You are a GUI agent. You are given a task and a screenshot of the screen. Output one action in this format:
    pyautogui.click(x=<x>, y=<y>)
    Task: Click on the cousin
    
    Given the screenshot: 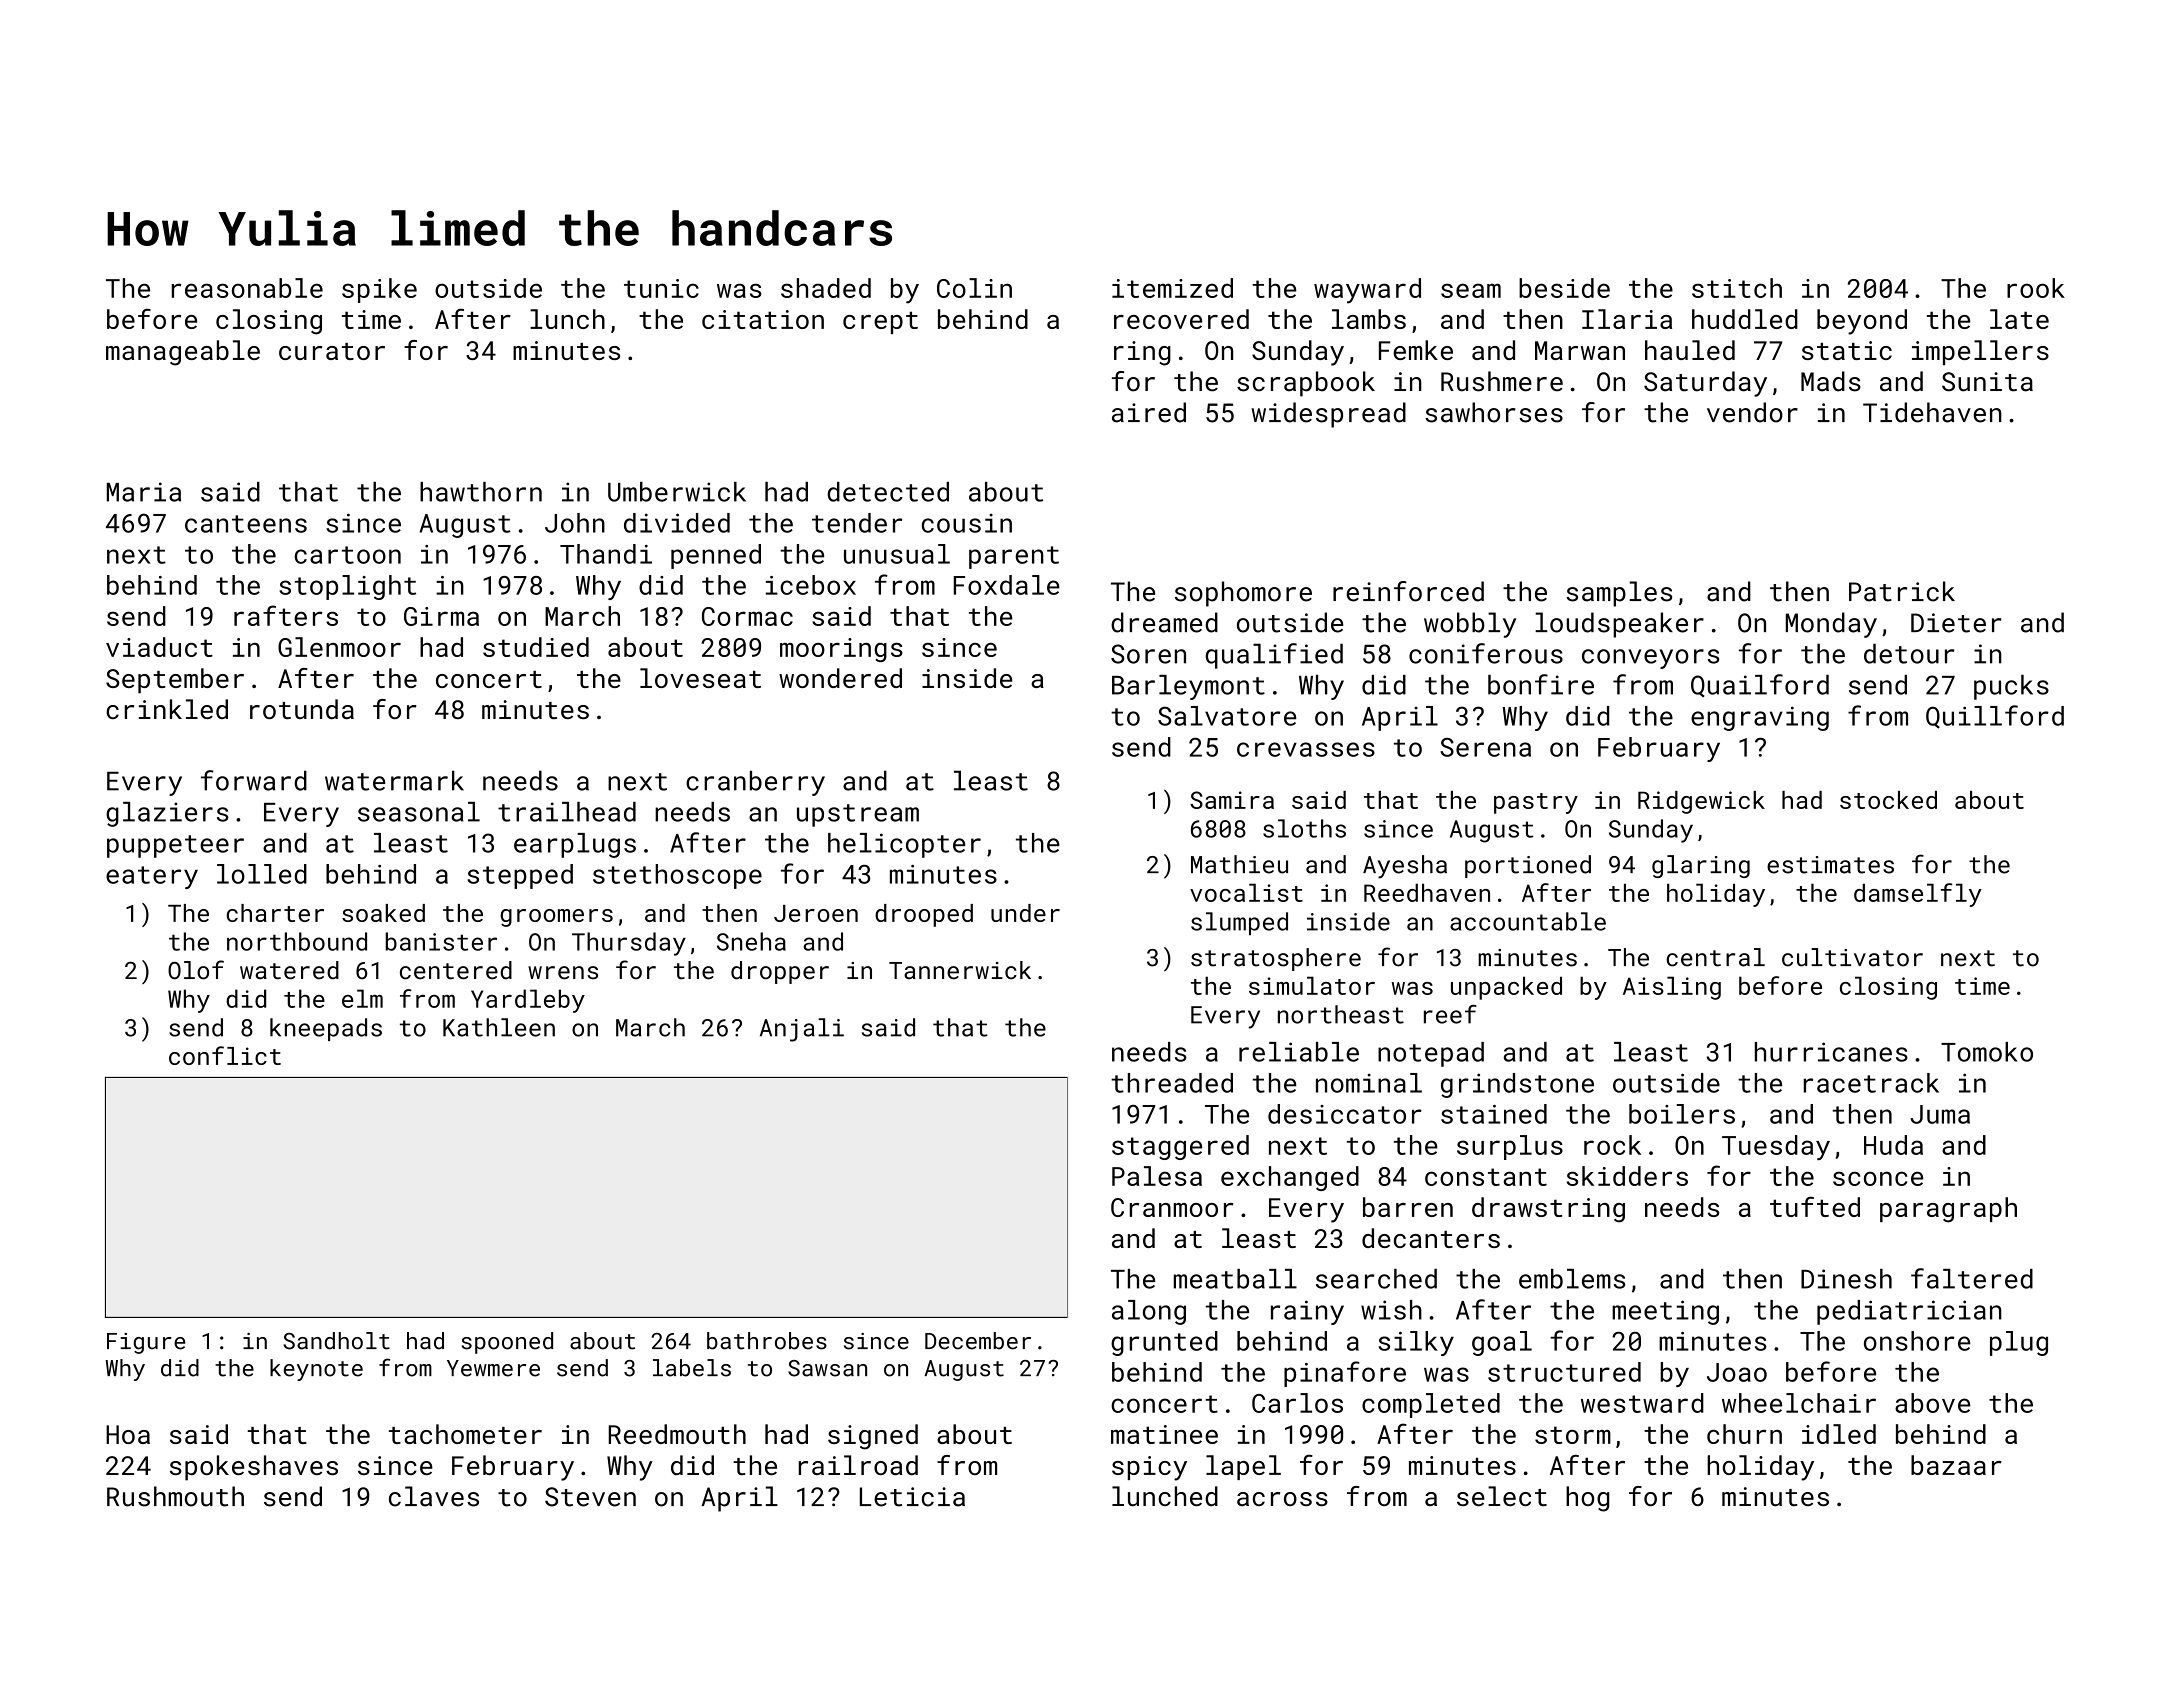 What is the action you would take?
    pyautogui.click(x=967, y=523)
